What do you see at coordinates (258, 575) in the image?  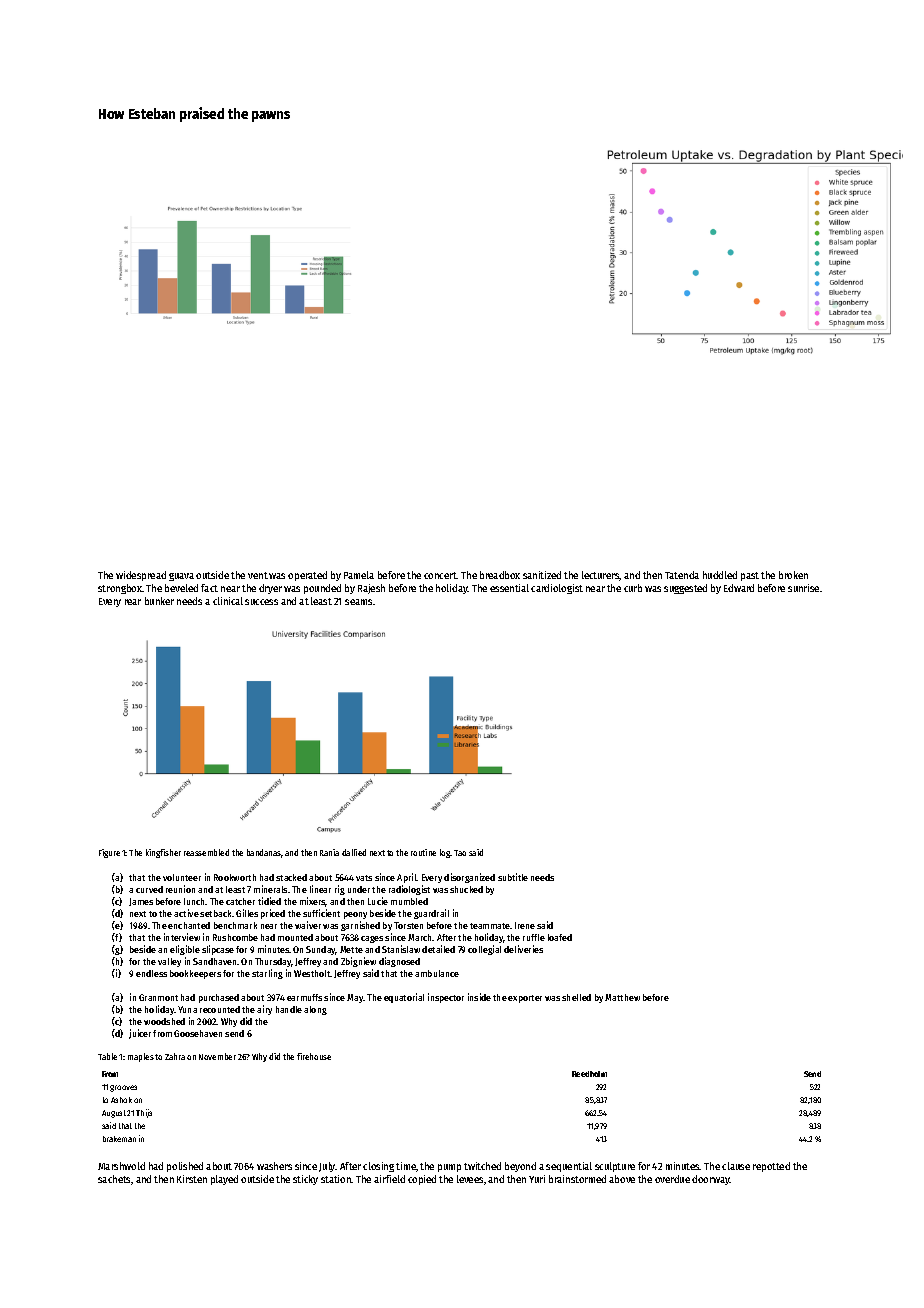 I see `vent` at bounding box center [258, 575].
